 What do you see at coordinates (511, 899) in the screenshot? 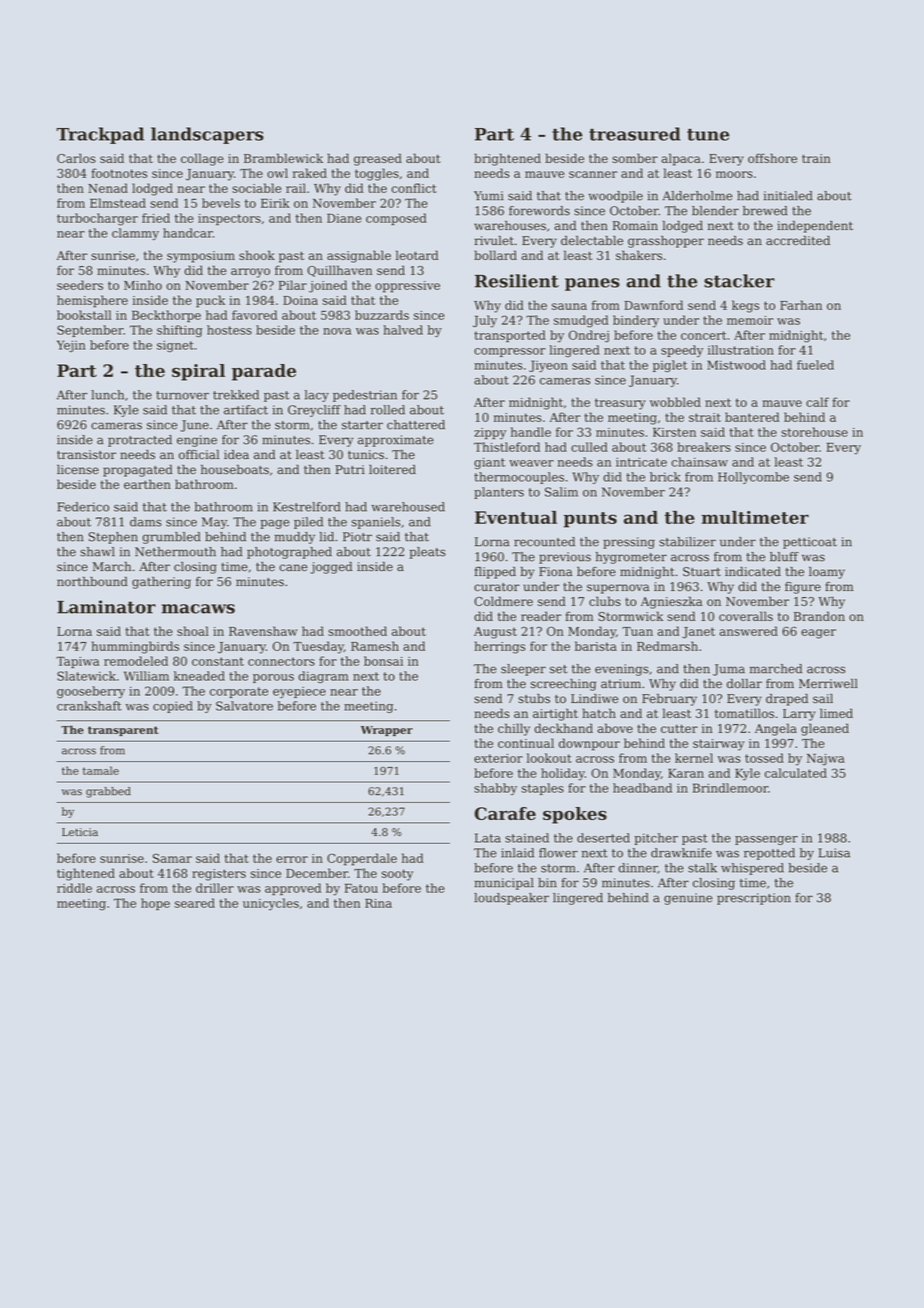
I see `loudspeaker` at bounding box center [511, 899].
